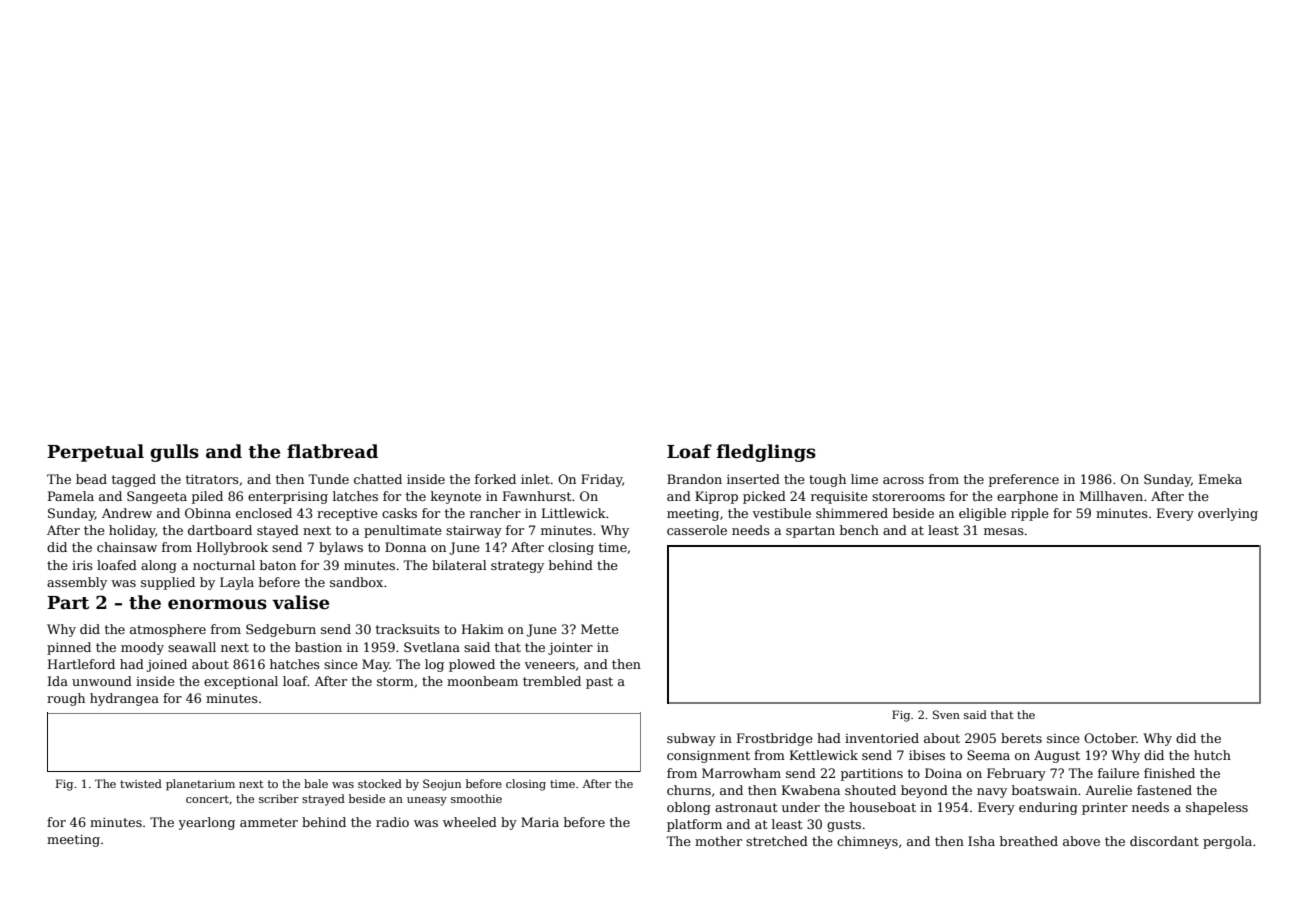 This screenshot has height=924, width=1308. Describe the element at coordinates (1110, 738) in the screenshot. I see `October` at that location.
